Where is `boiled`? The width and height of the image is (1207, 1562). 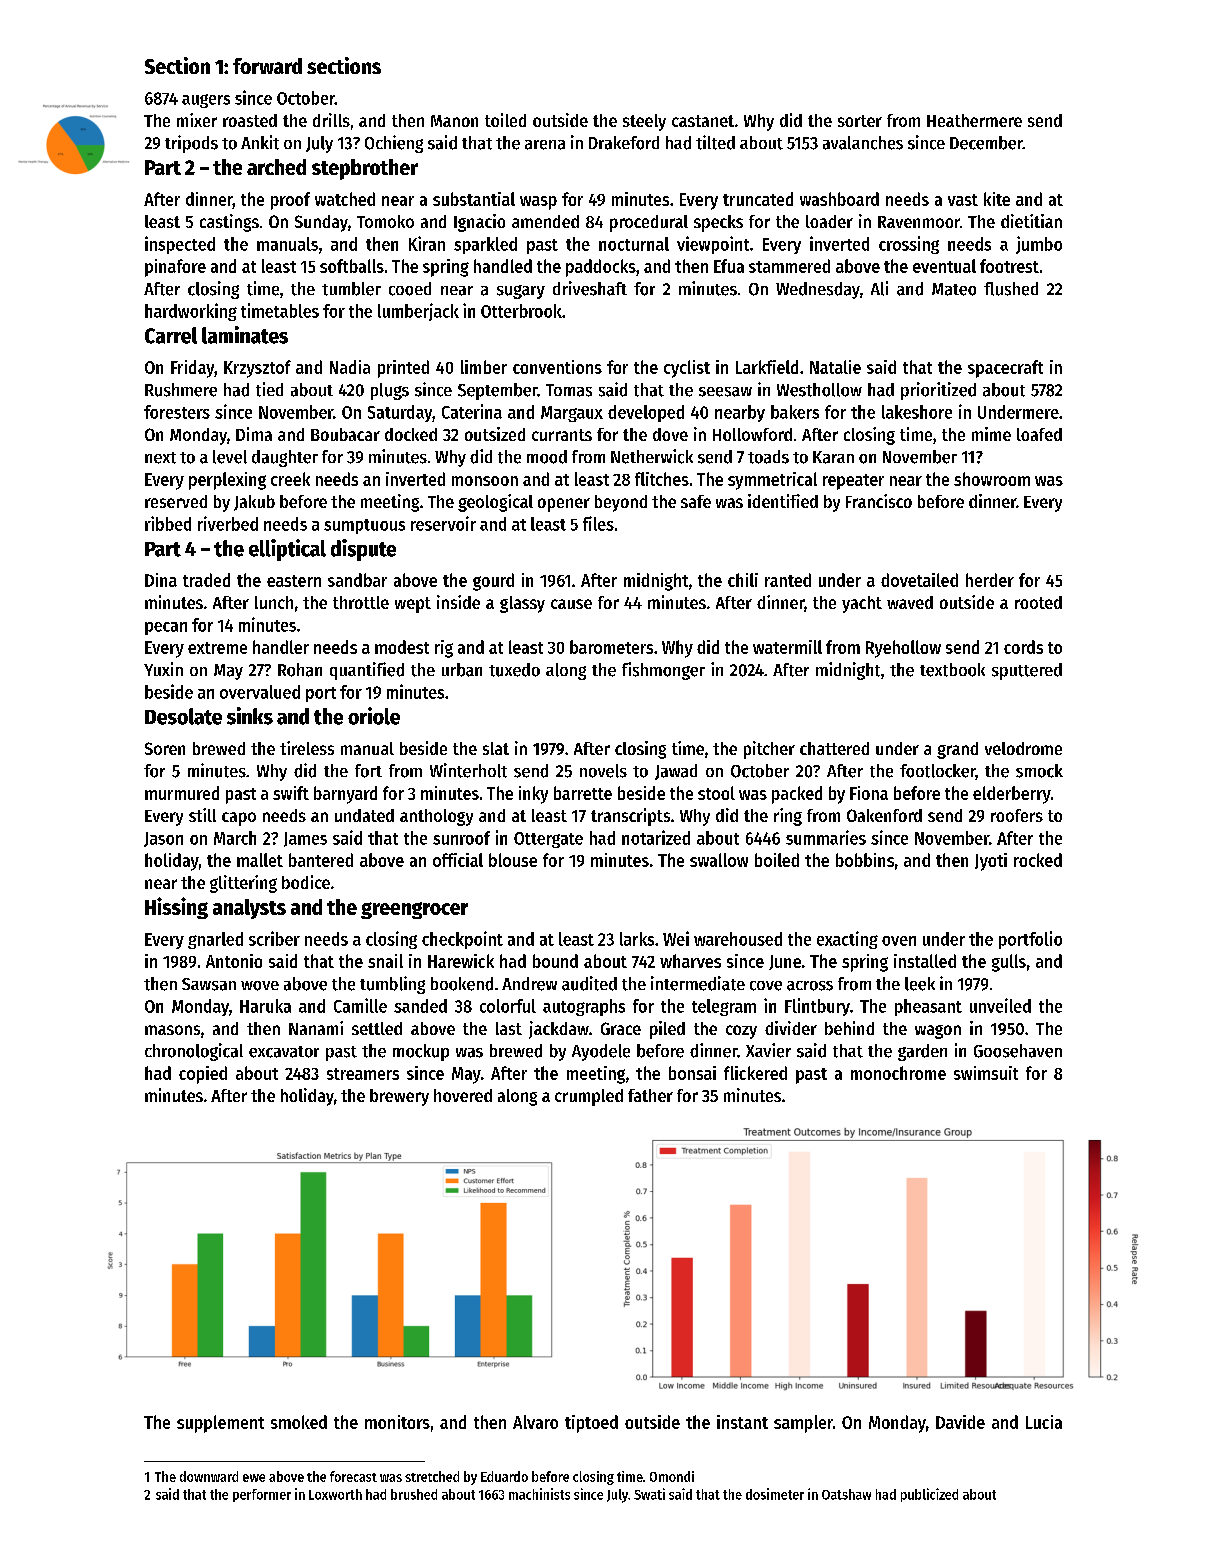
boiled is located at coordinates (777, 860).
